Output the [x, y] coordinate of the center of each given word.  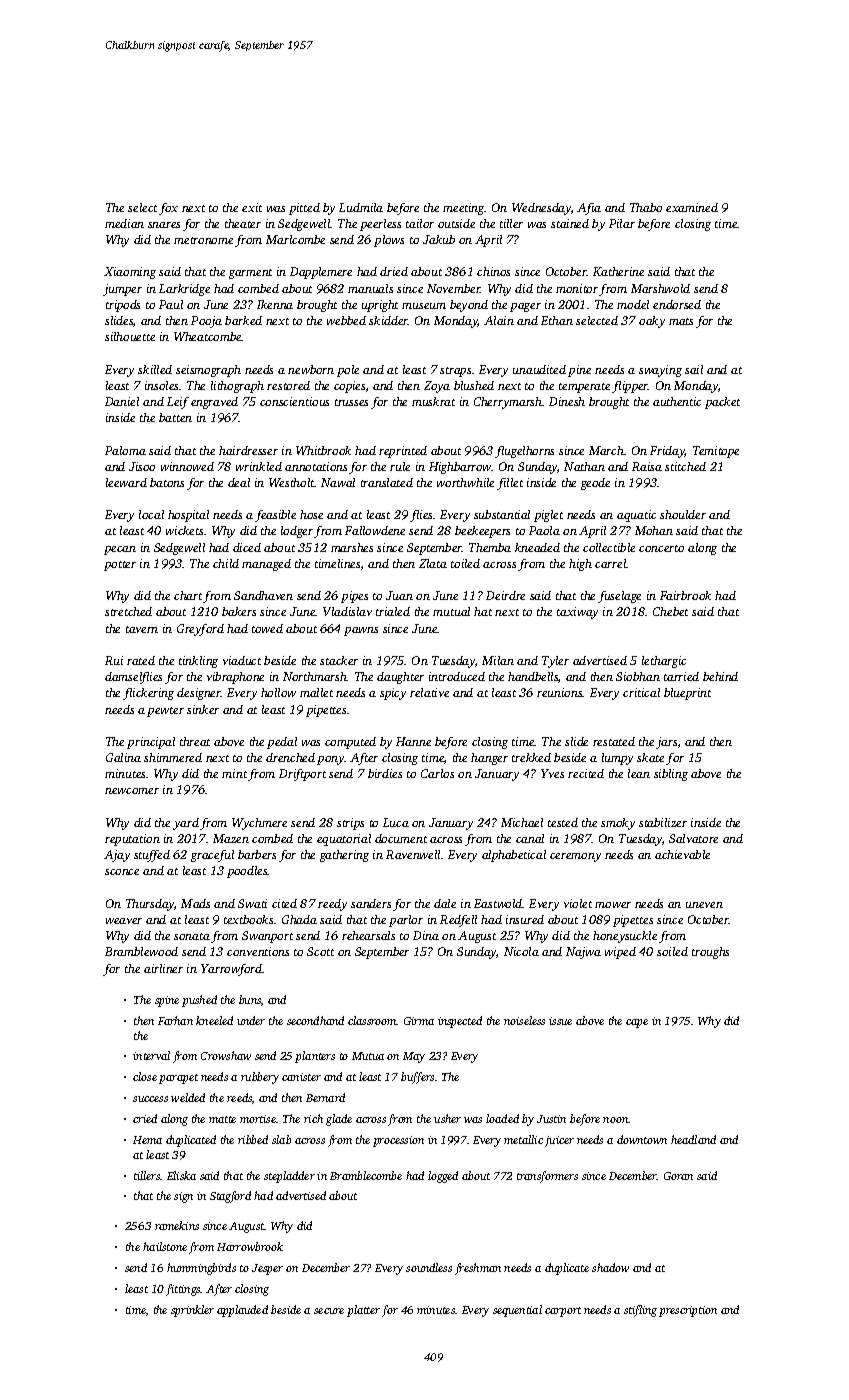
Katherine [618, 271]
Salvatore [693, 838]
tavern [142, 629]
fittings [183, 1290]
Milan [498, 660]
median [124, 223]
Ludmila [361, 207]
